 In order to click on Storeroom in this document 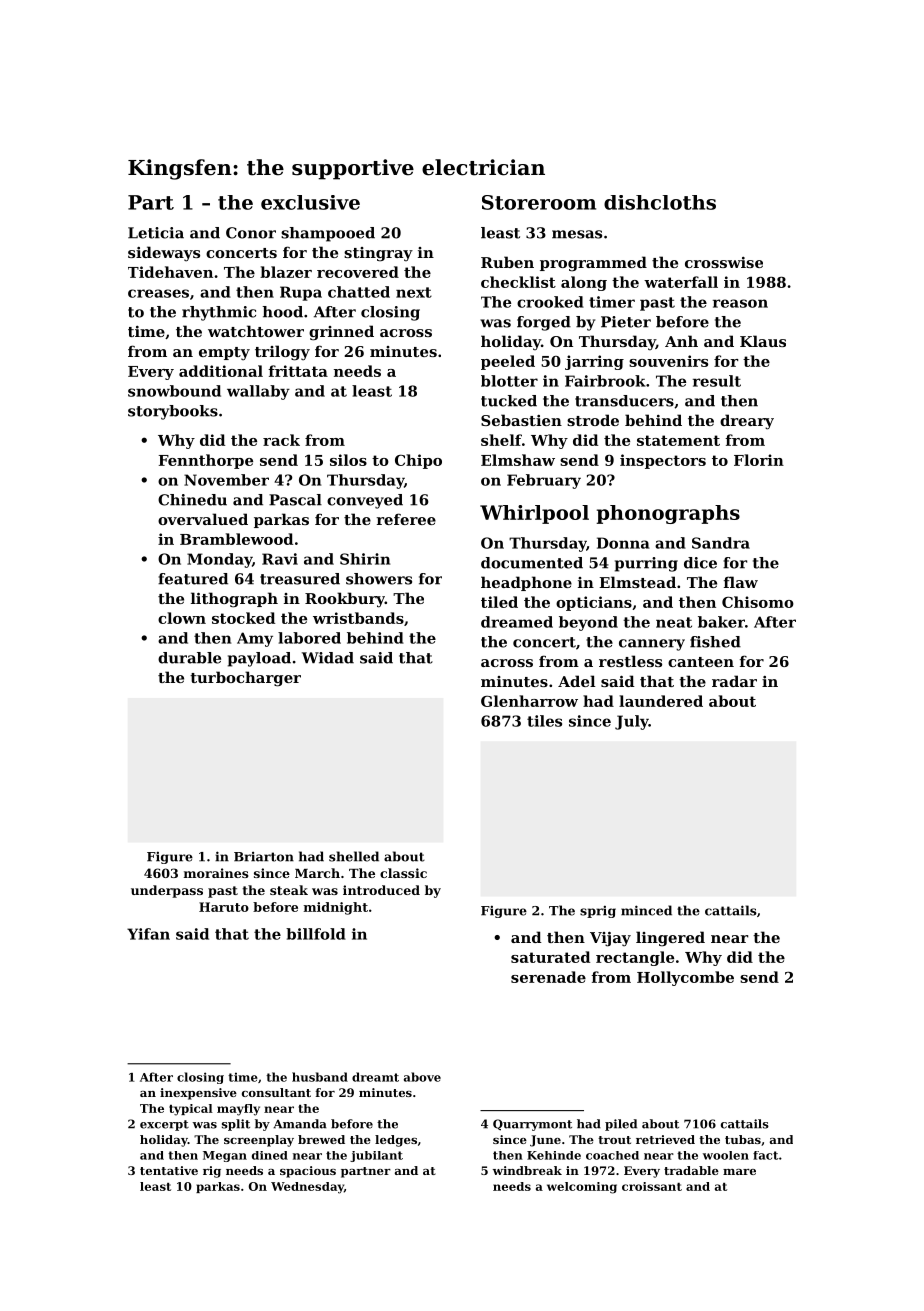, I will do `click(539, 202)`.
